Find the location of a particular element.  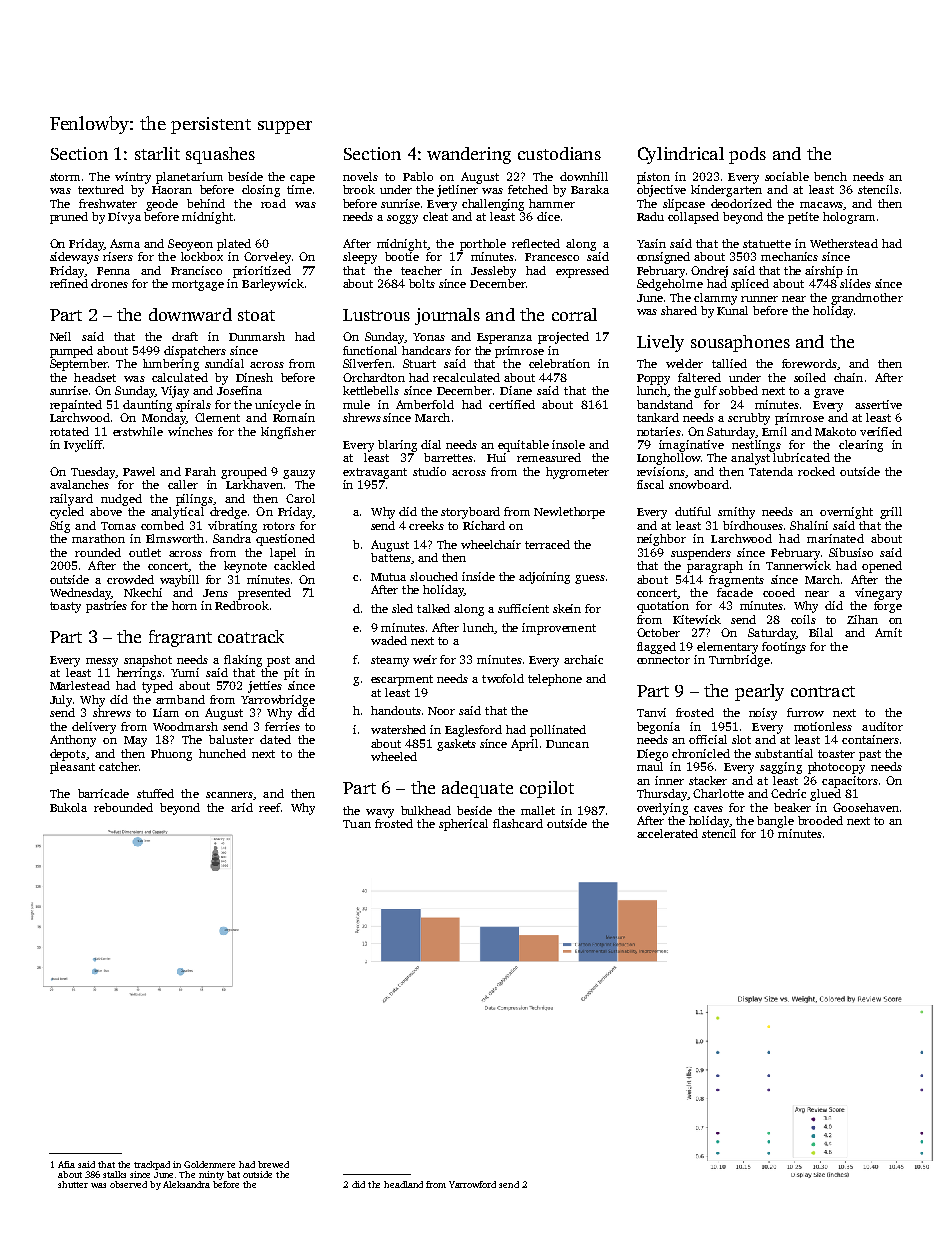

arid is located at coordinates (242, 807).
